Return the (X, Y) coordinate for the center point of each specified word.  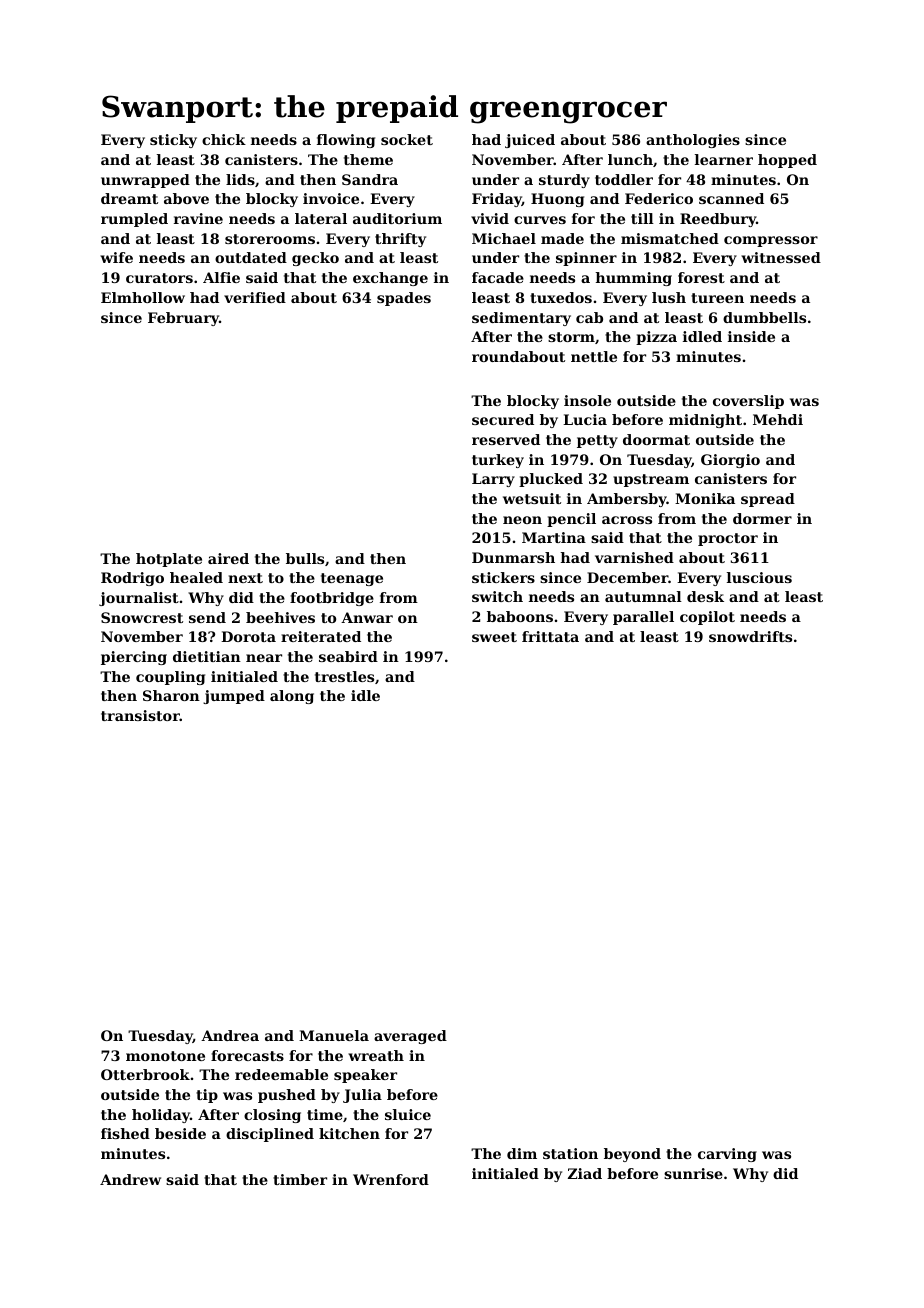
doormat (656, 439)
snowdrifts (750, 636)
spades (404, 299)
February (183, 319)
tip (207, 1096)
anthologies (693, 141)
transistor (140, 715)
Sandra (370, 179)
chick (224, 139)
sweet (494, 637)
